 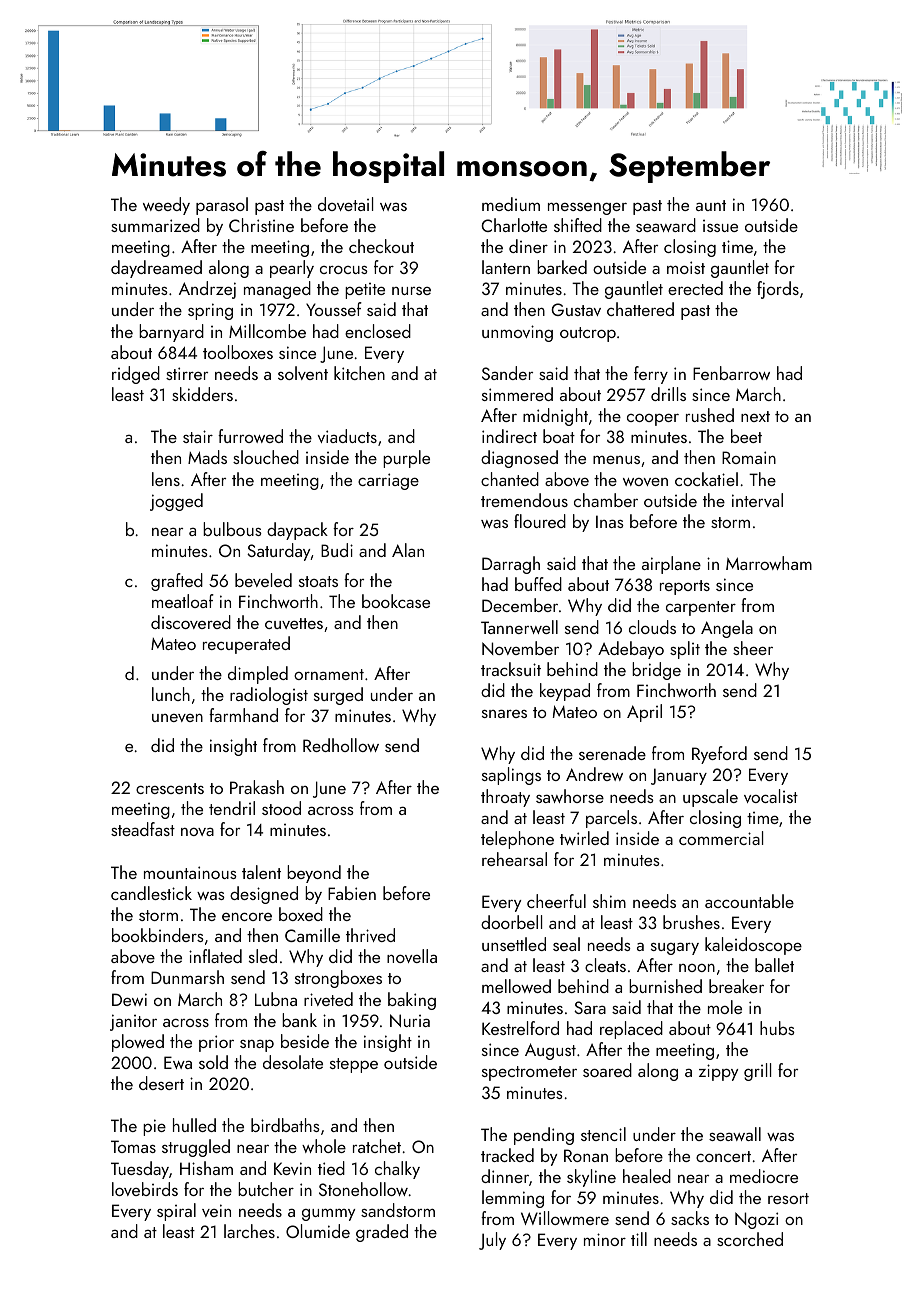 What do you see at coordinates (382, 1233) in the page?
I see `graded` at bounding box center [382, 1233].
